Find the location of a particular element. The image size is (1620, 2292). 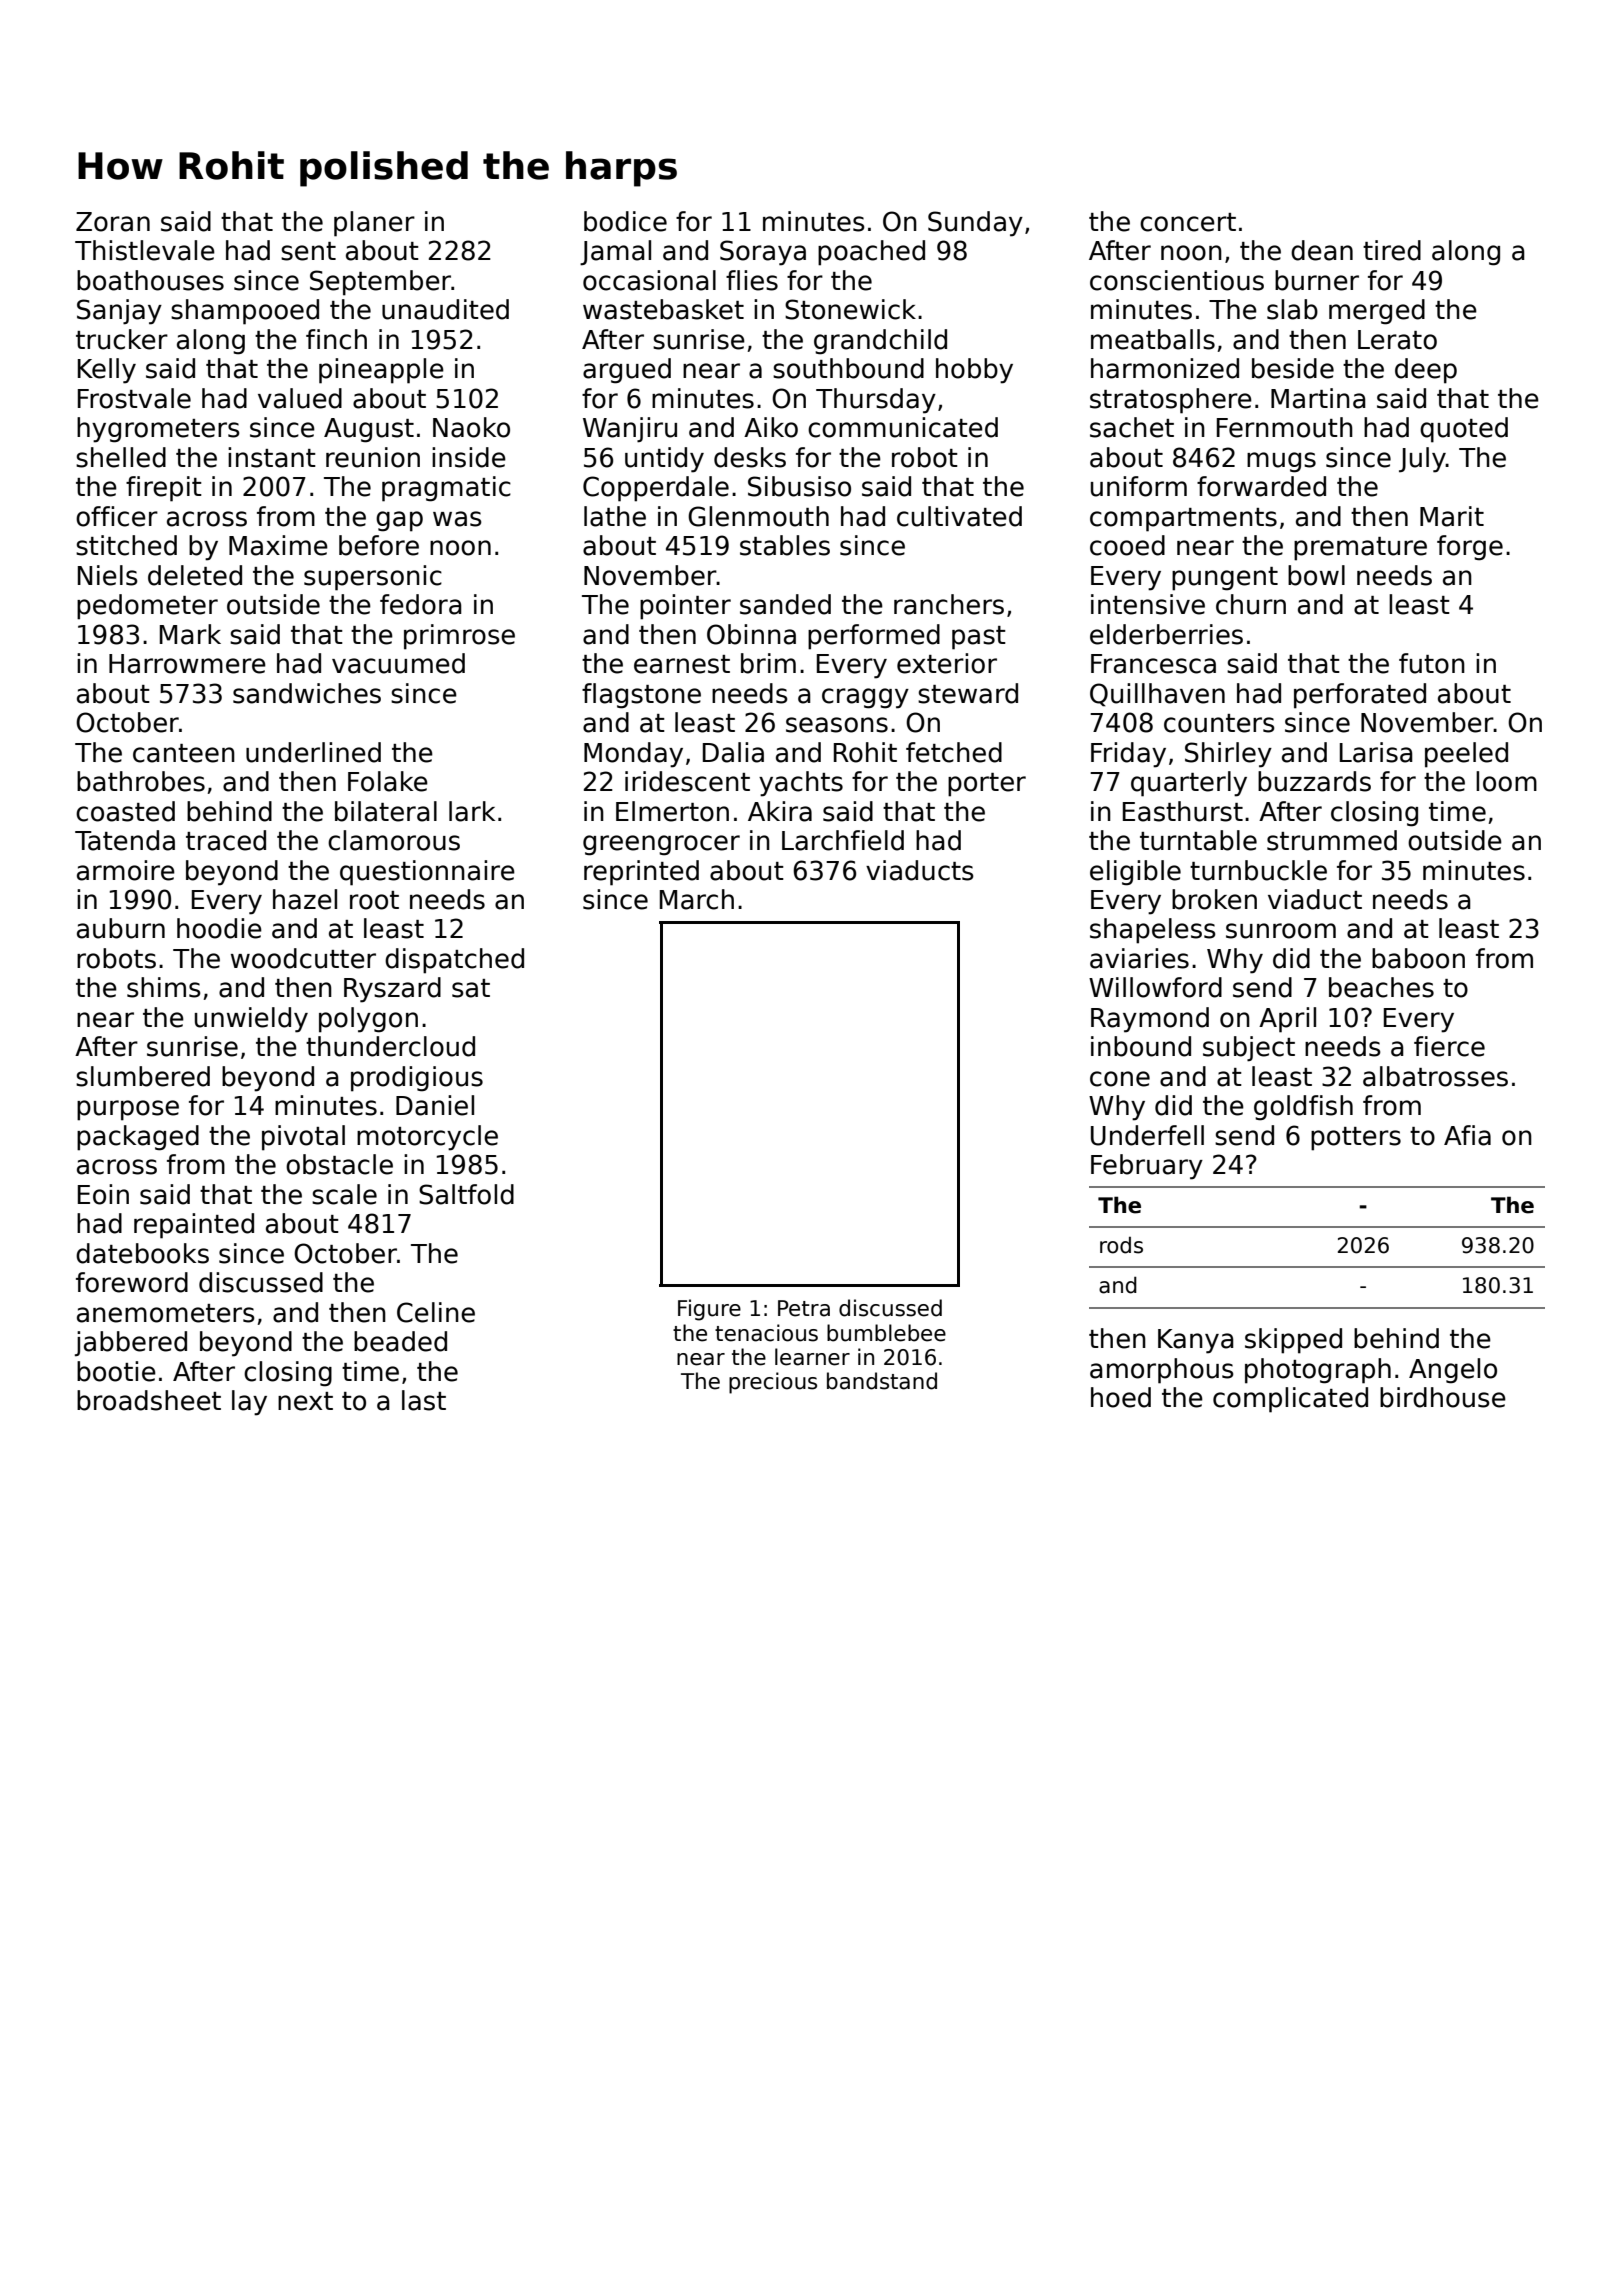

Zoran is located at coordinates (113, 222).
